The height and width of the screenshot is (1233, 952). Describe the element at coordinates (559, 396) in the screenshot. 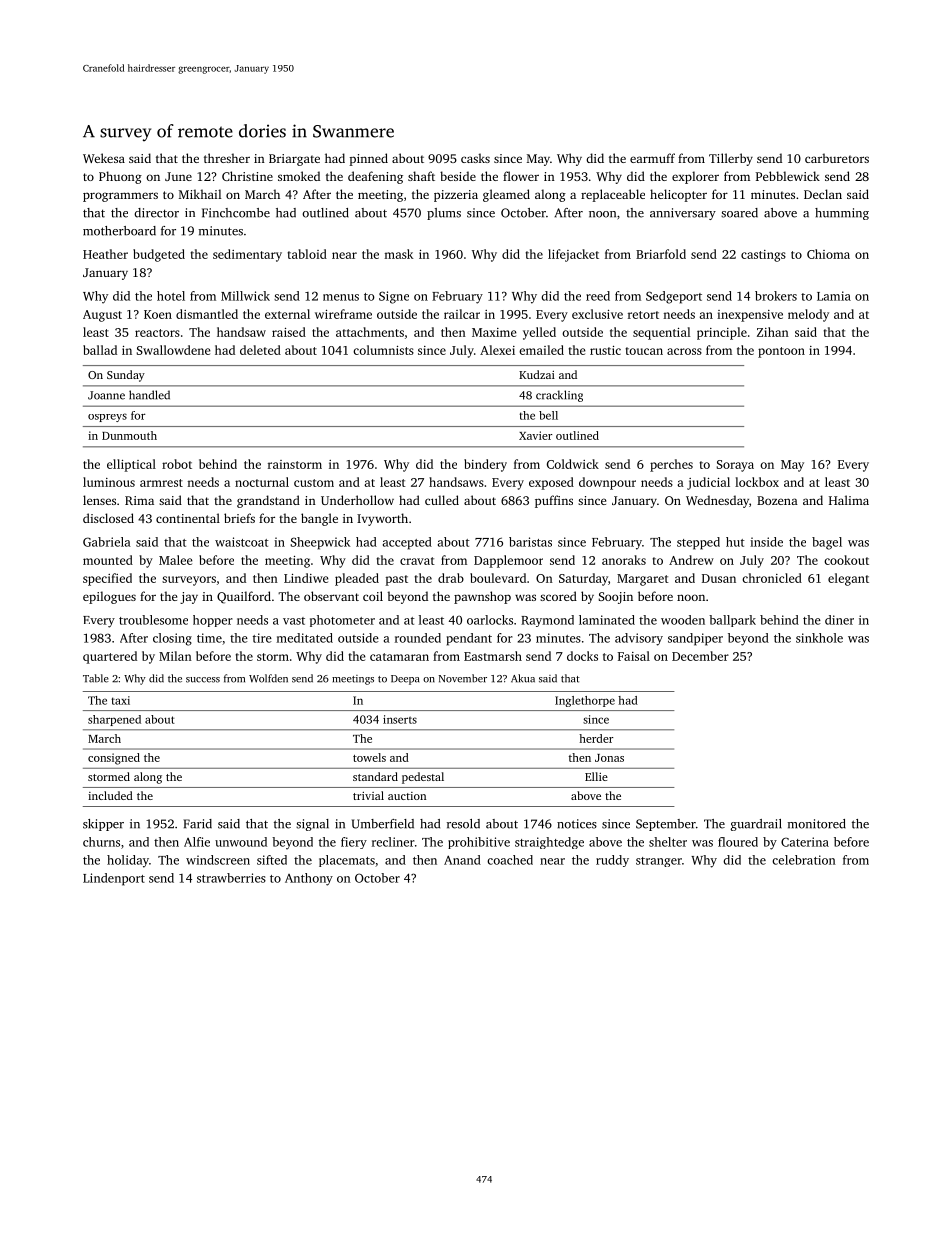

I see `crackling` at that location.
